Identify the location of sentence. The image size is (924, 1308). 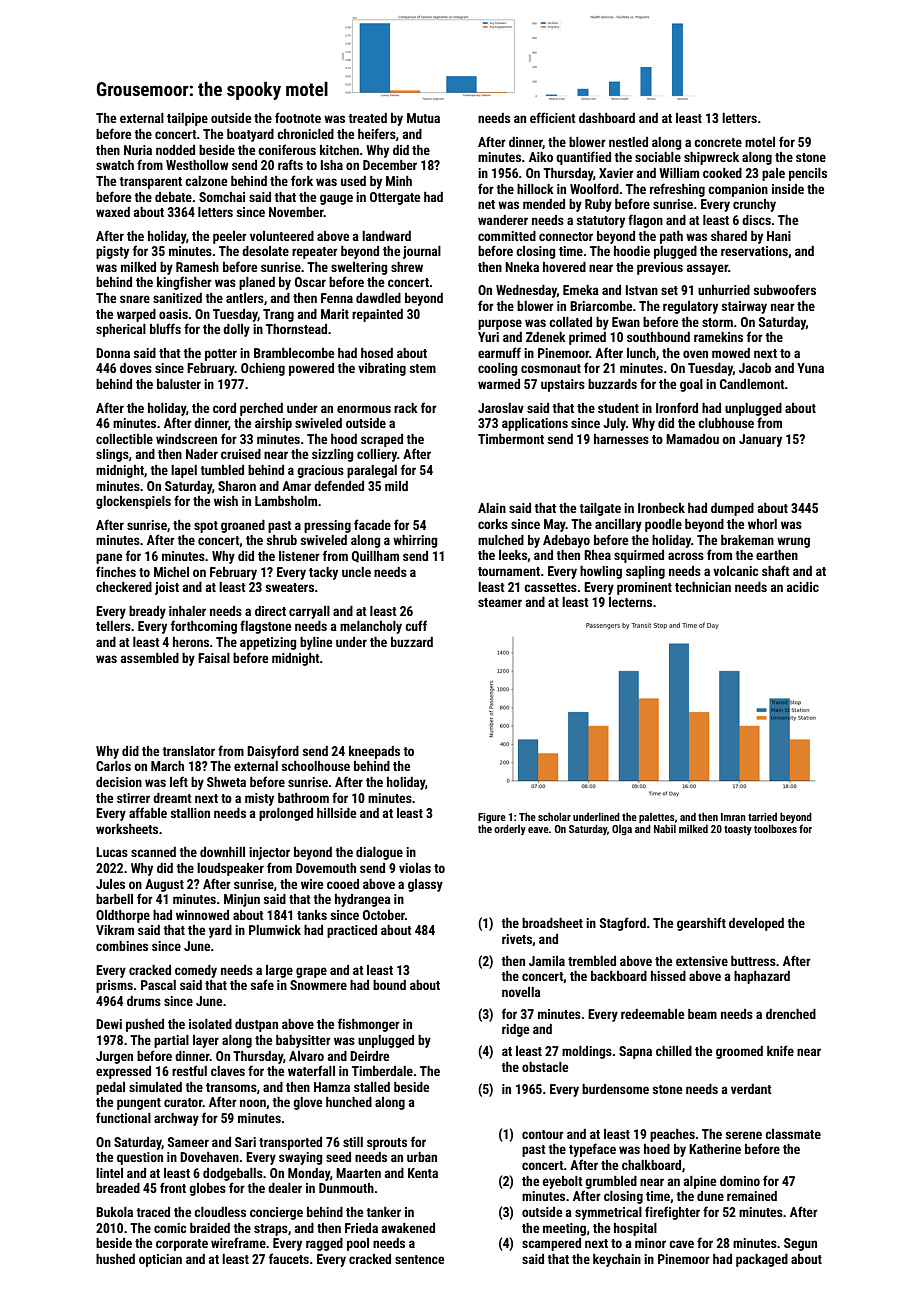
(419, 1259).
